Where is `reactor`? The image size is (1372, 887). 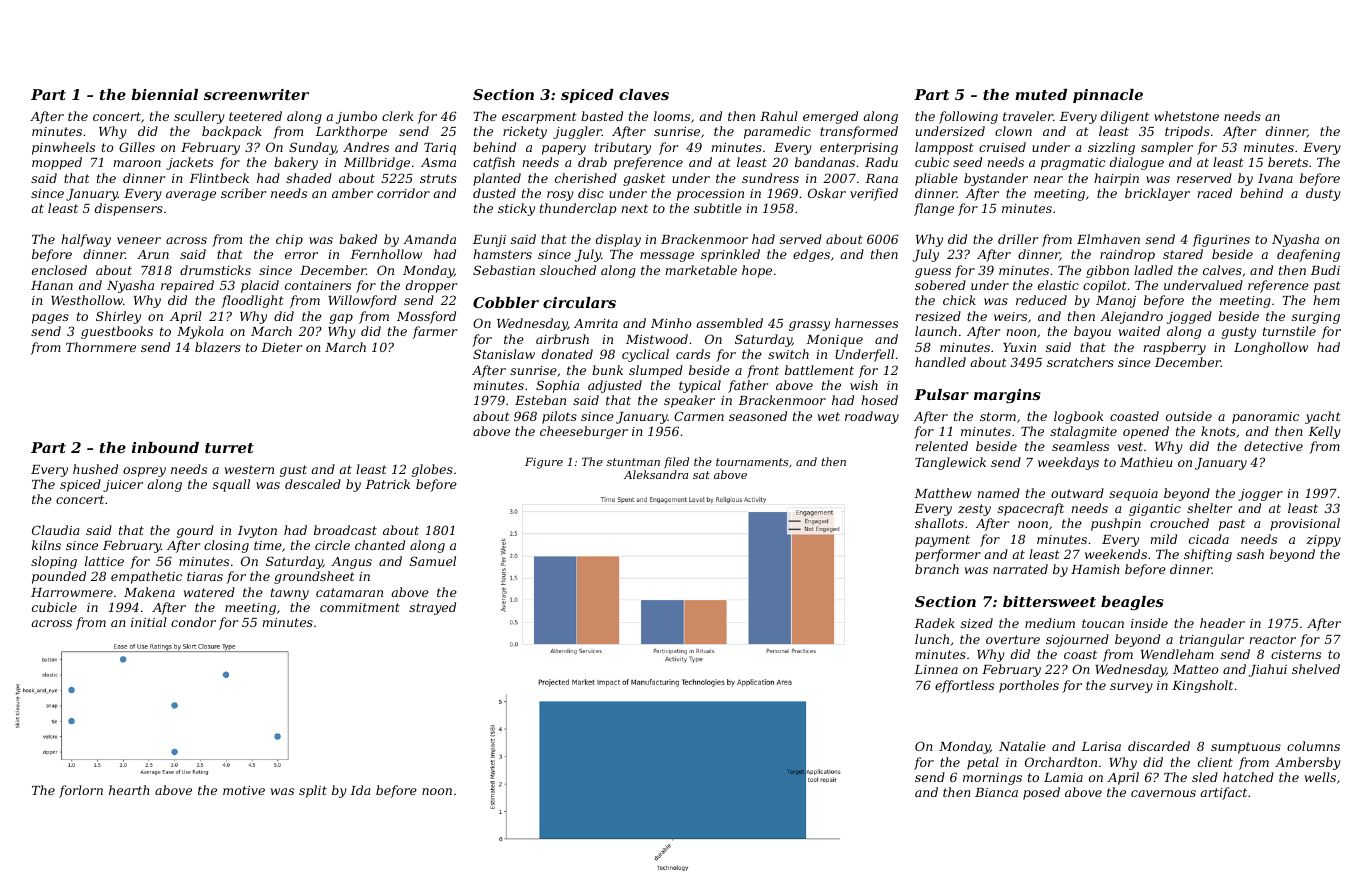 reactor is located at coordinates (1272, 639).
